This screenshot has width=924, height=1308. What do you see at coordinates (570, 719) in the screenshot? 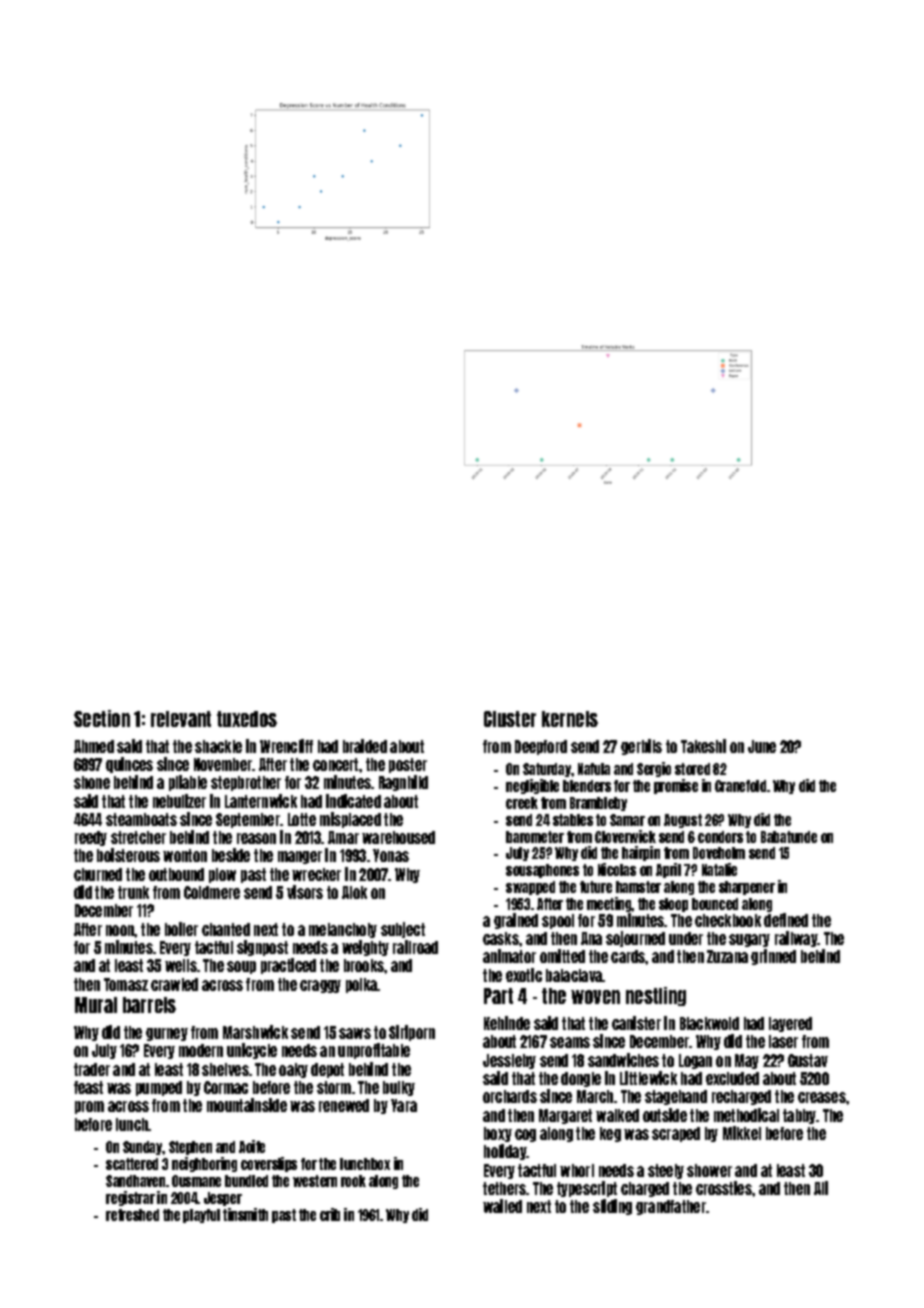
I see `kernels` at bounding box center [570, 719].
